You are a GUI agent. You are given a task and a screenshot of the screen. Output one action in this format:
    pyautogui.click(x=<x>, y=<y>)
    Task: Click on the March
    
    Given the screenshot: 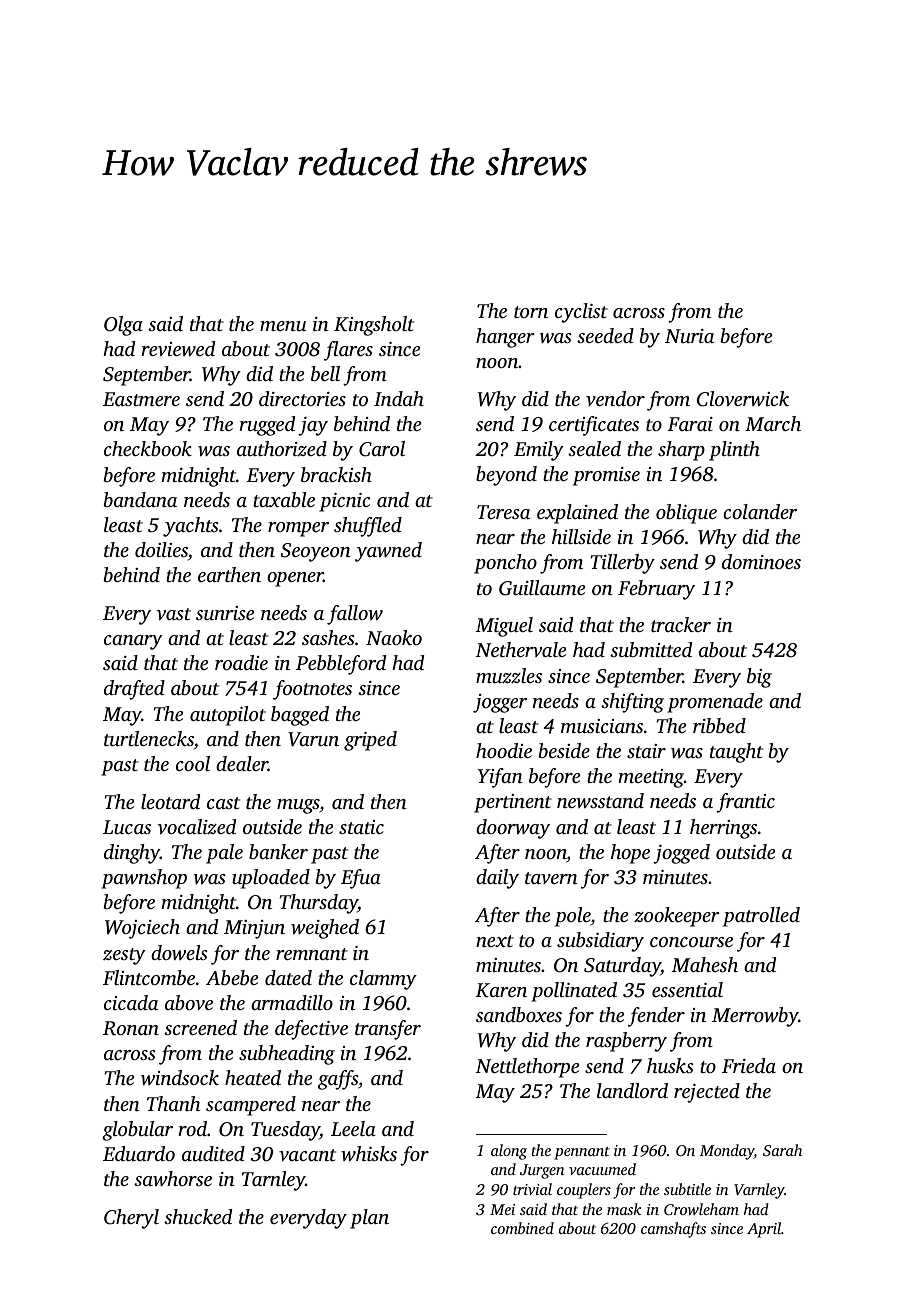 What is the action you would take?
    pyautogui.click(x=773, y=423)
